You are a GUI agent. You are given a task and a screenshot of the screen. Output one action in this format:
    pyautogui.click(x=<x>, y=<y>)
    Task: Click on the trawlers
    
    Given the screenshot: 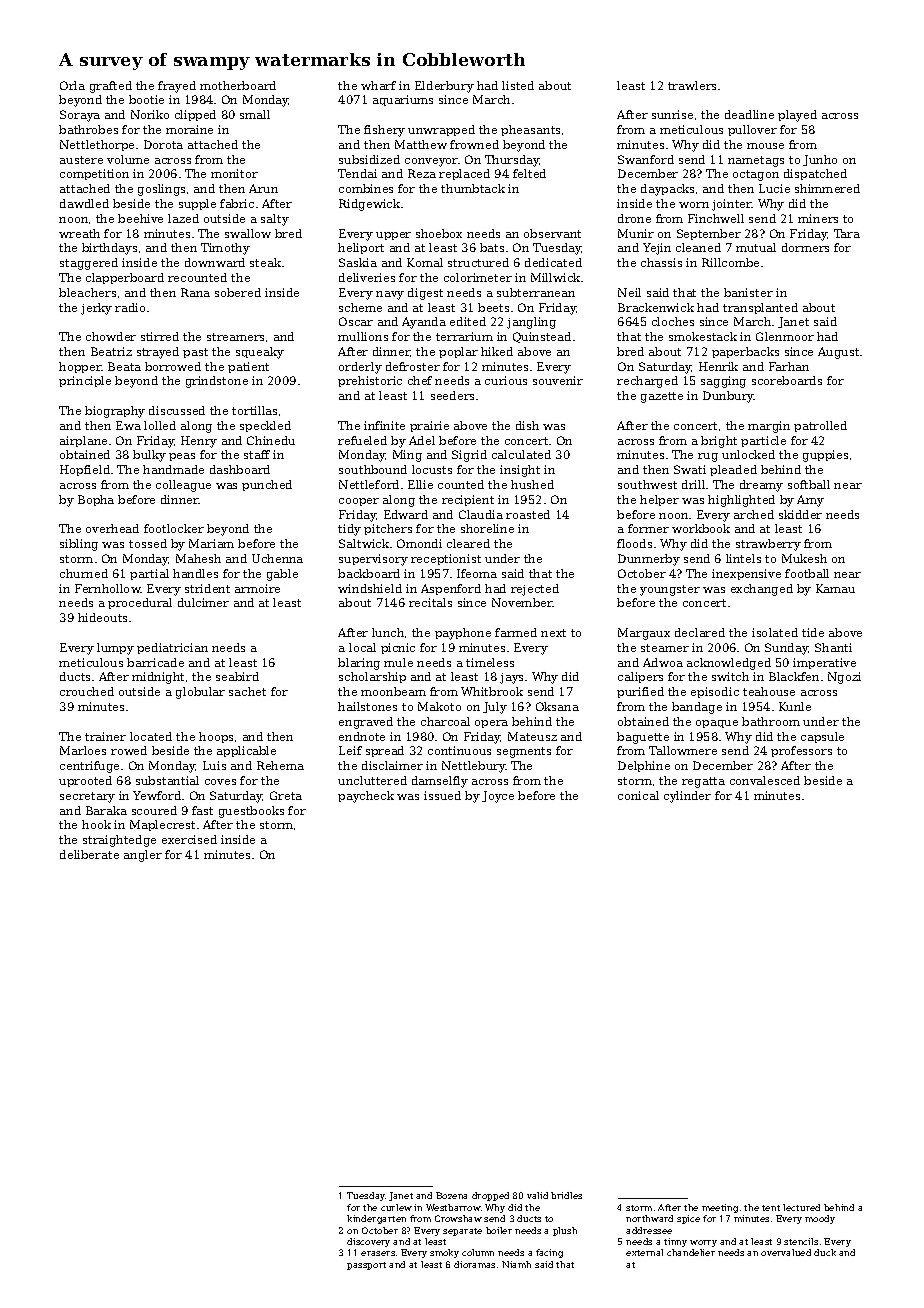 What is the action you would take?
    pyautogui.click(x=692, y=85)
